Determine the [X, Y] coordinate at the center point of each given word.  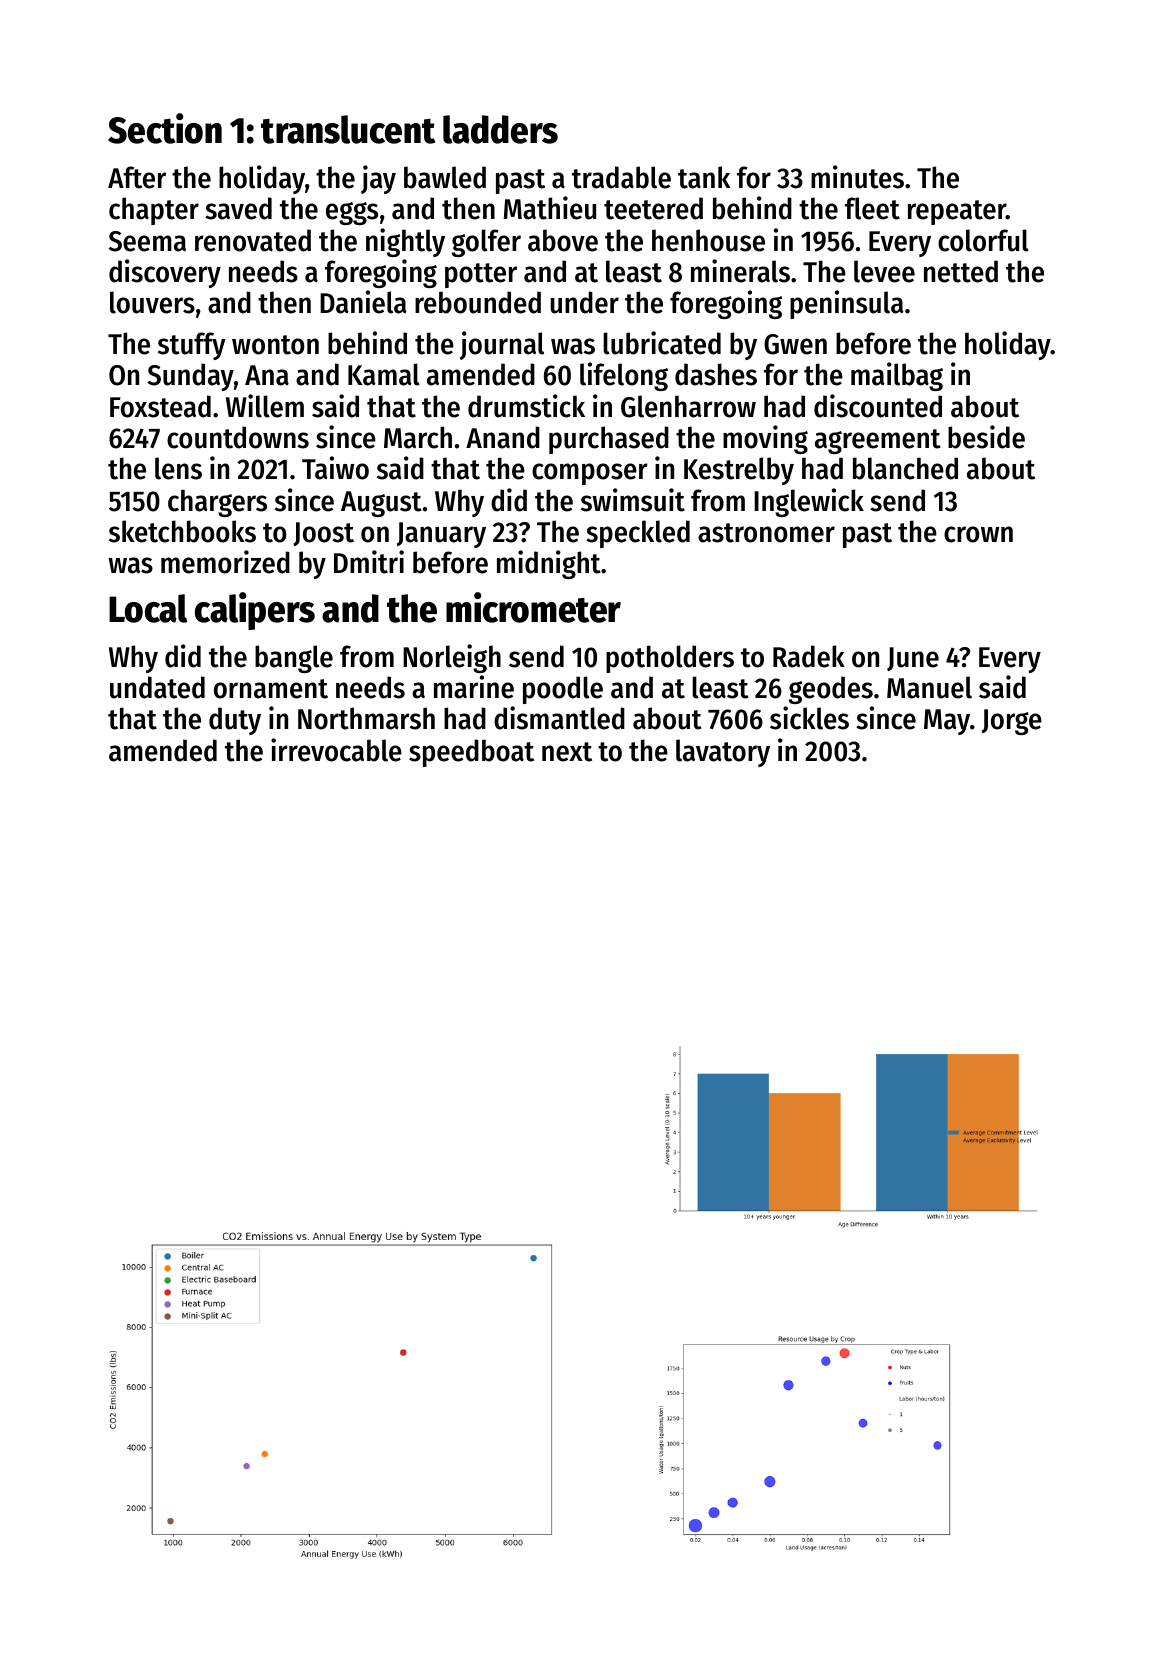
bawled [445, 177]
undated [157, 687]
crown [978, 534]
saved [238, 208]
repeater [957, 212]
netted [961, 271]
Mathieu [550, 208]
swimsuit [633, 500]
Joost [323, 534]
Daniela [363, 302]
